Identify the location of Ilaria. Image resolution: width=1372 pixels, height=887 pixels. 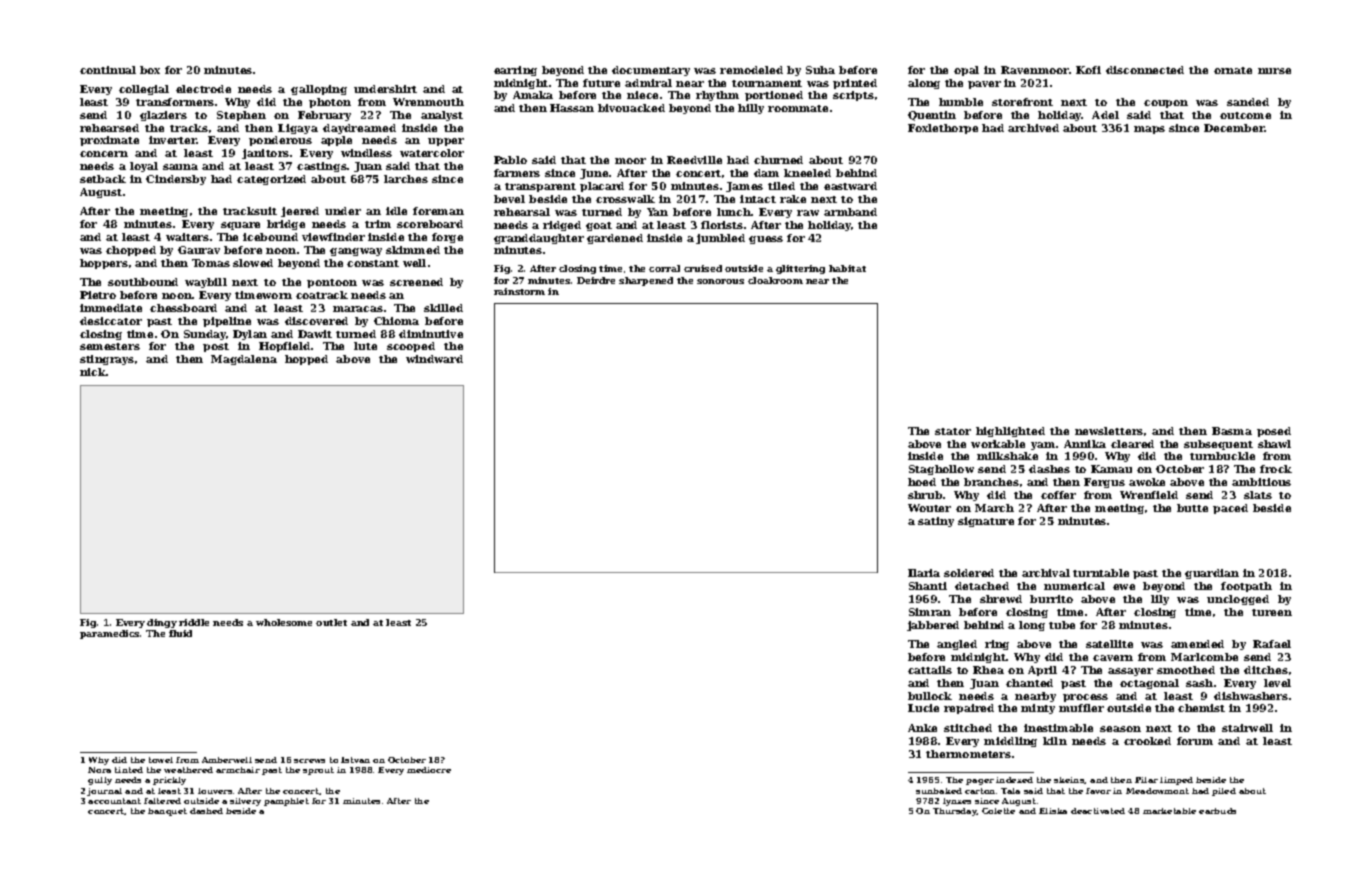
(924, 573).
